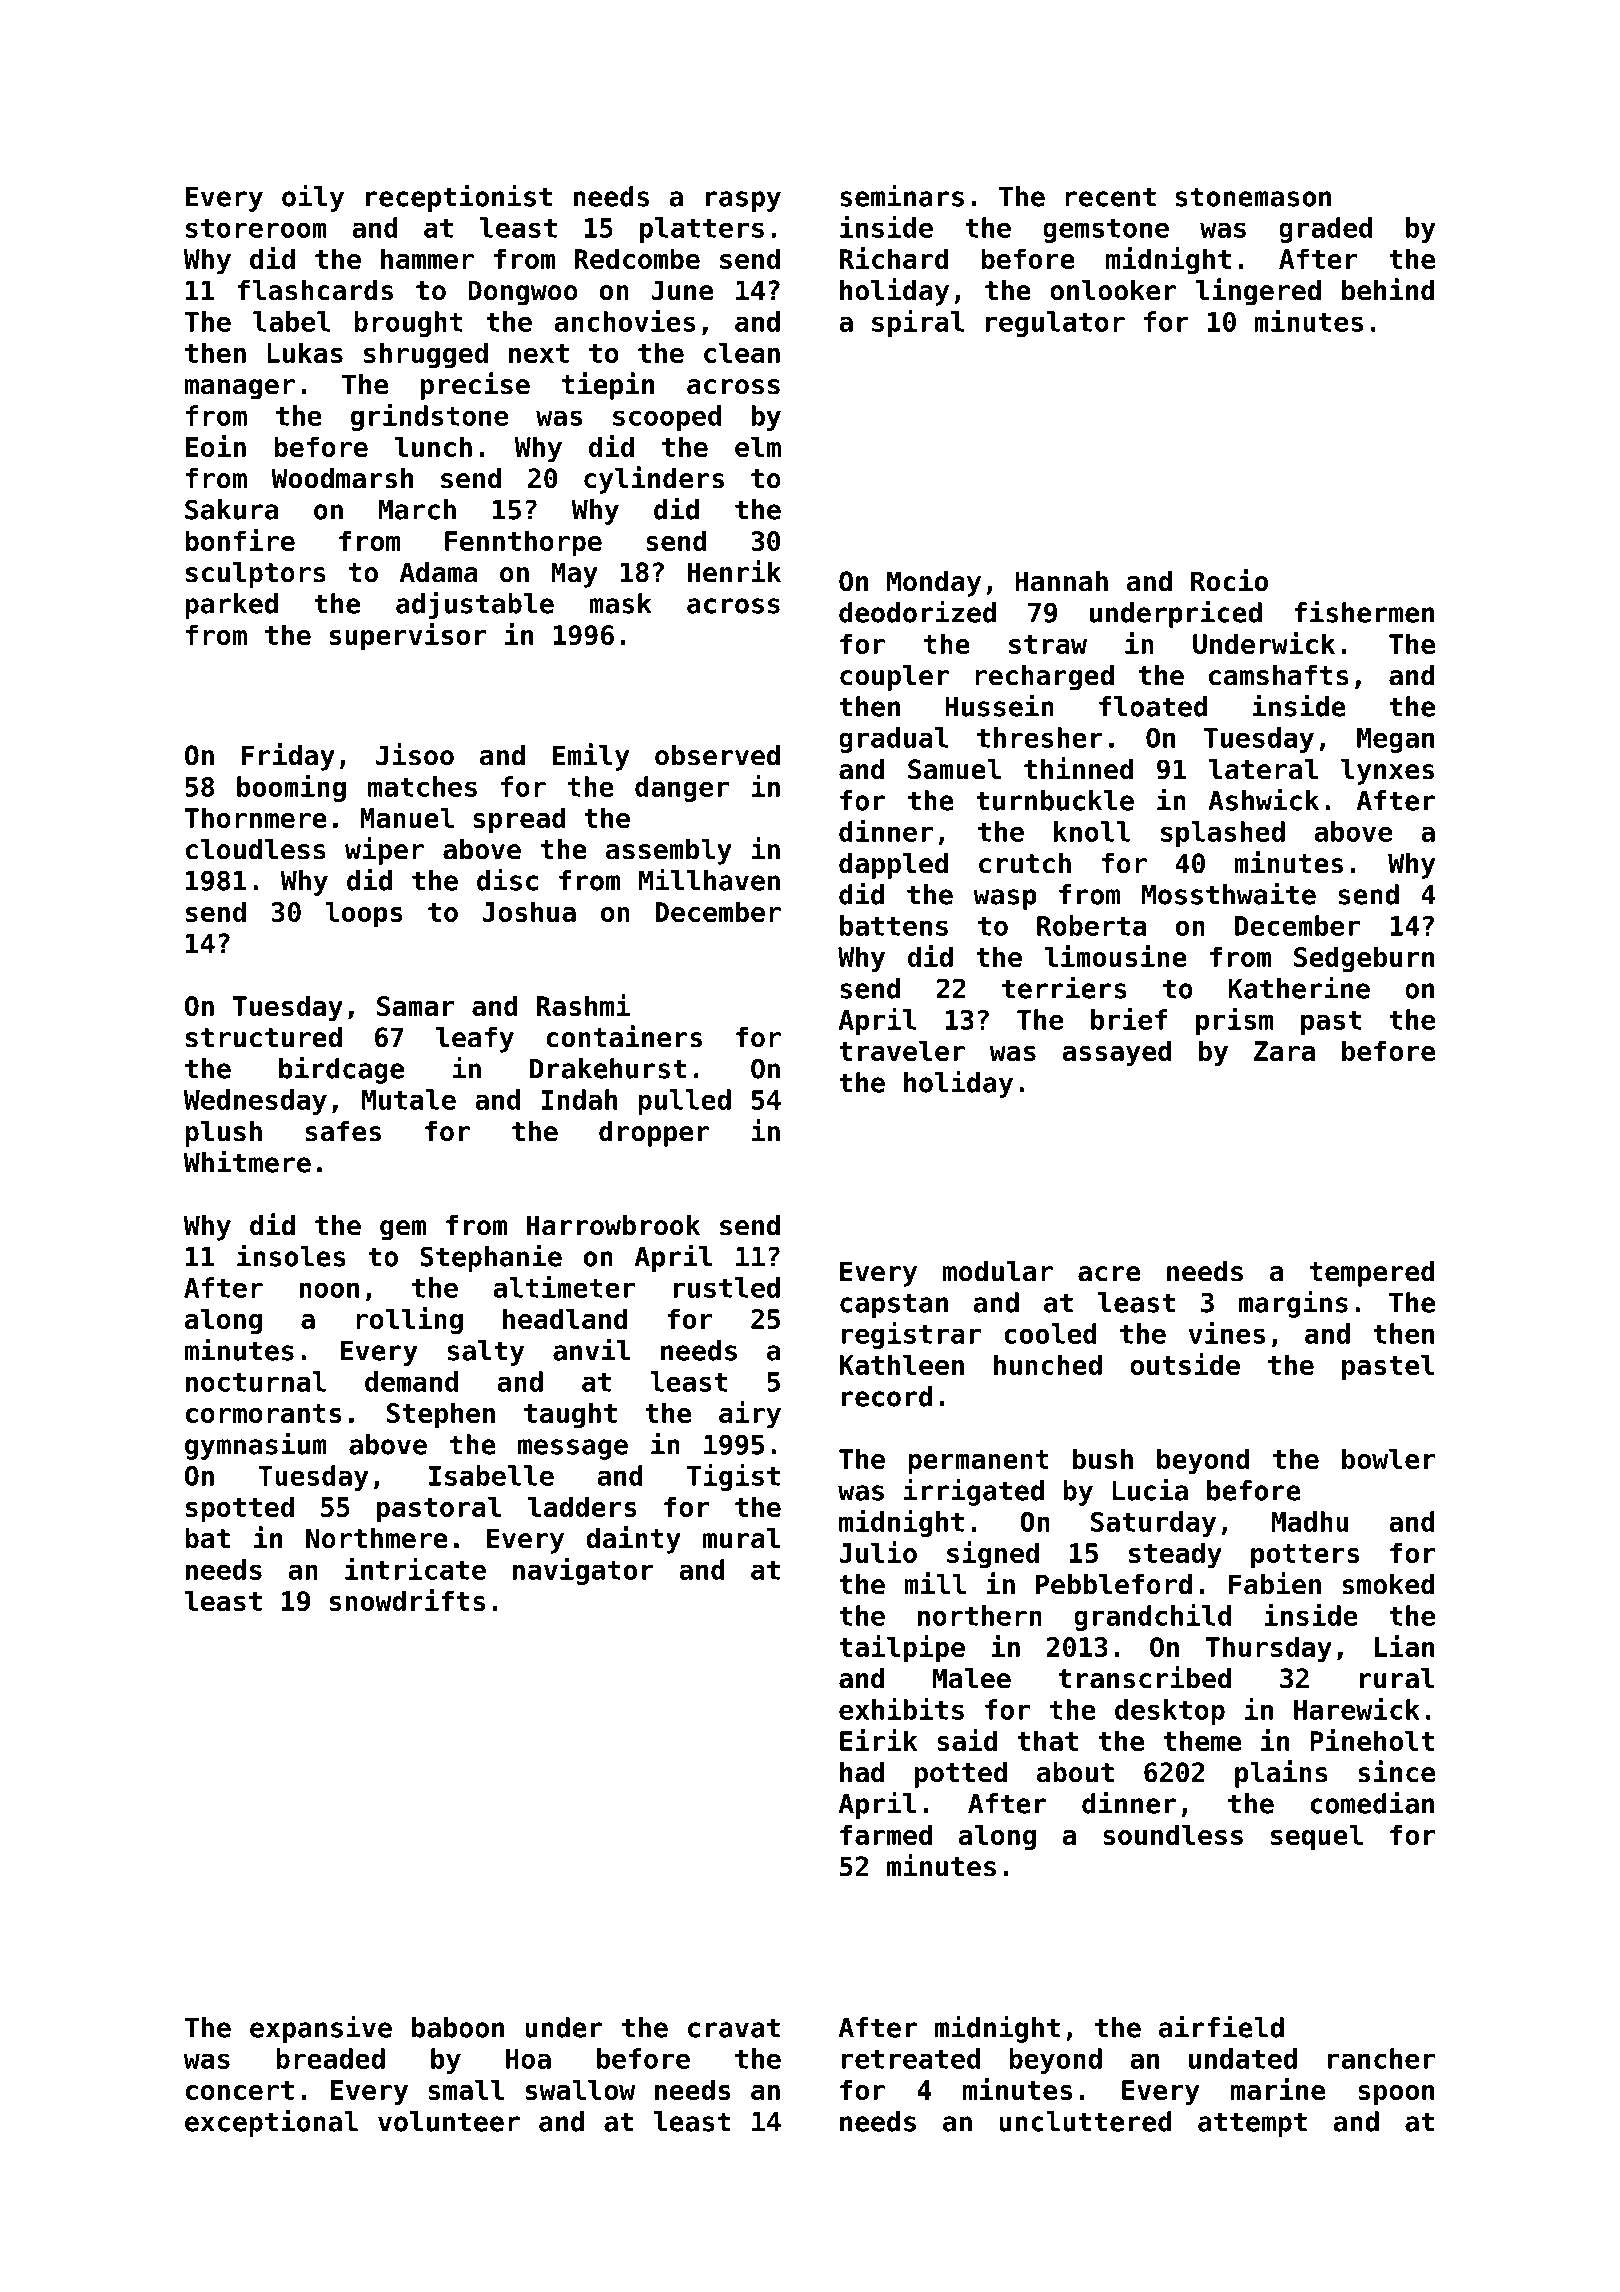  Describe the element at coordinates (1310, 1521) in the screenshot. I see `Madhu` at that location.
